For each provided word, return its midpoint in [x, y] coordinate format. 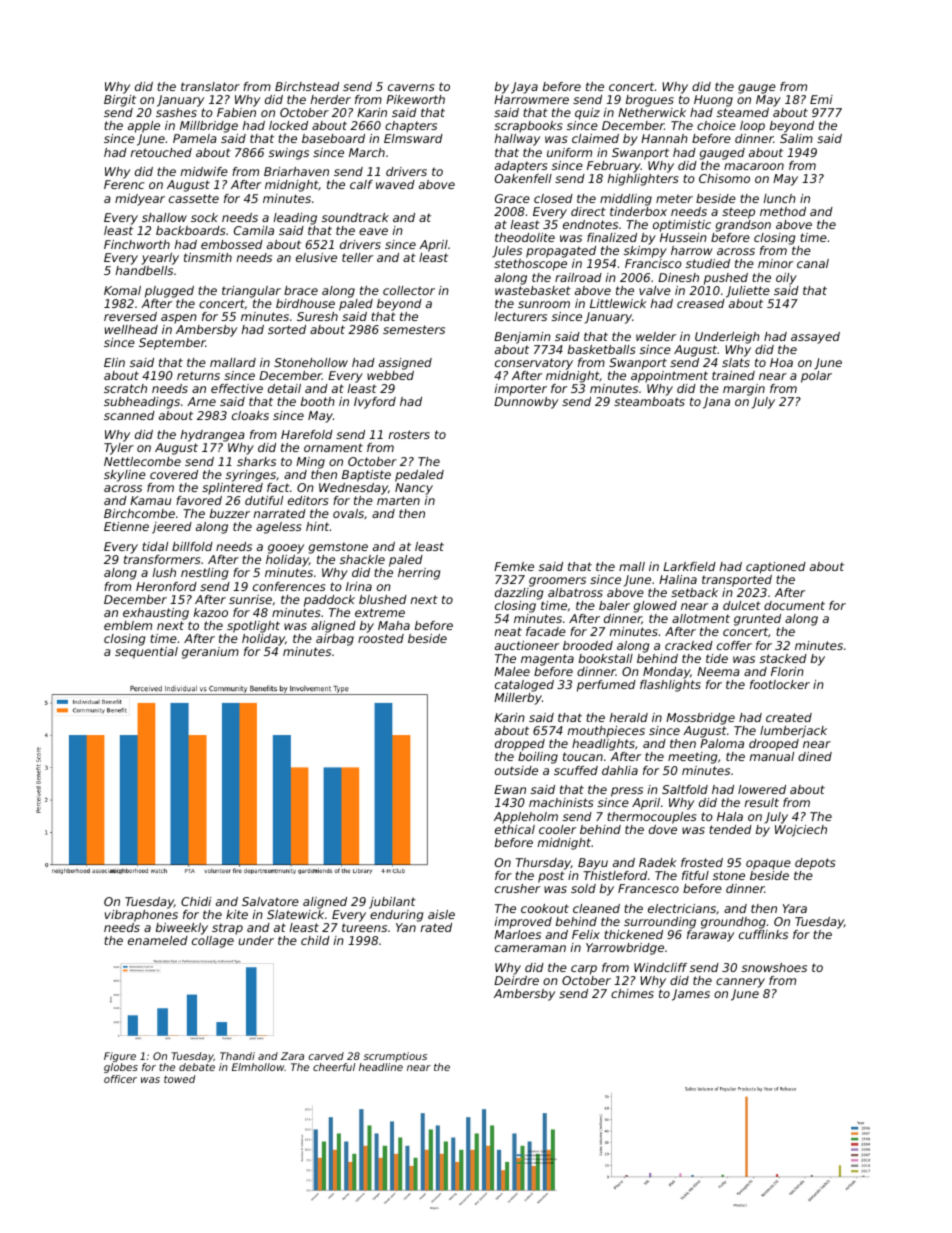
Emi [821, 99]
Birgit [120, 101]
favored [199, 500]
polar [816, 377]
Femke [514, 566]
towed [180, 1079]
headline [381, 1067]
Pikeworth [415, 99]
